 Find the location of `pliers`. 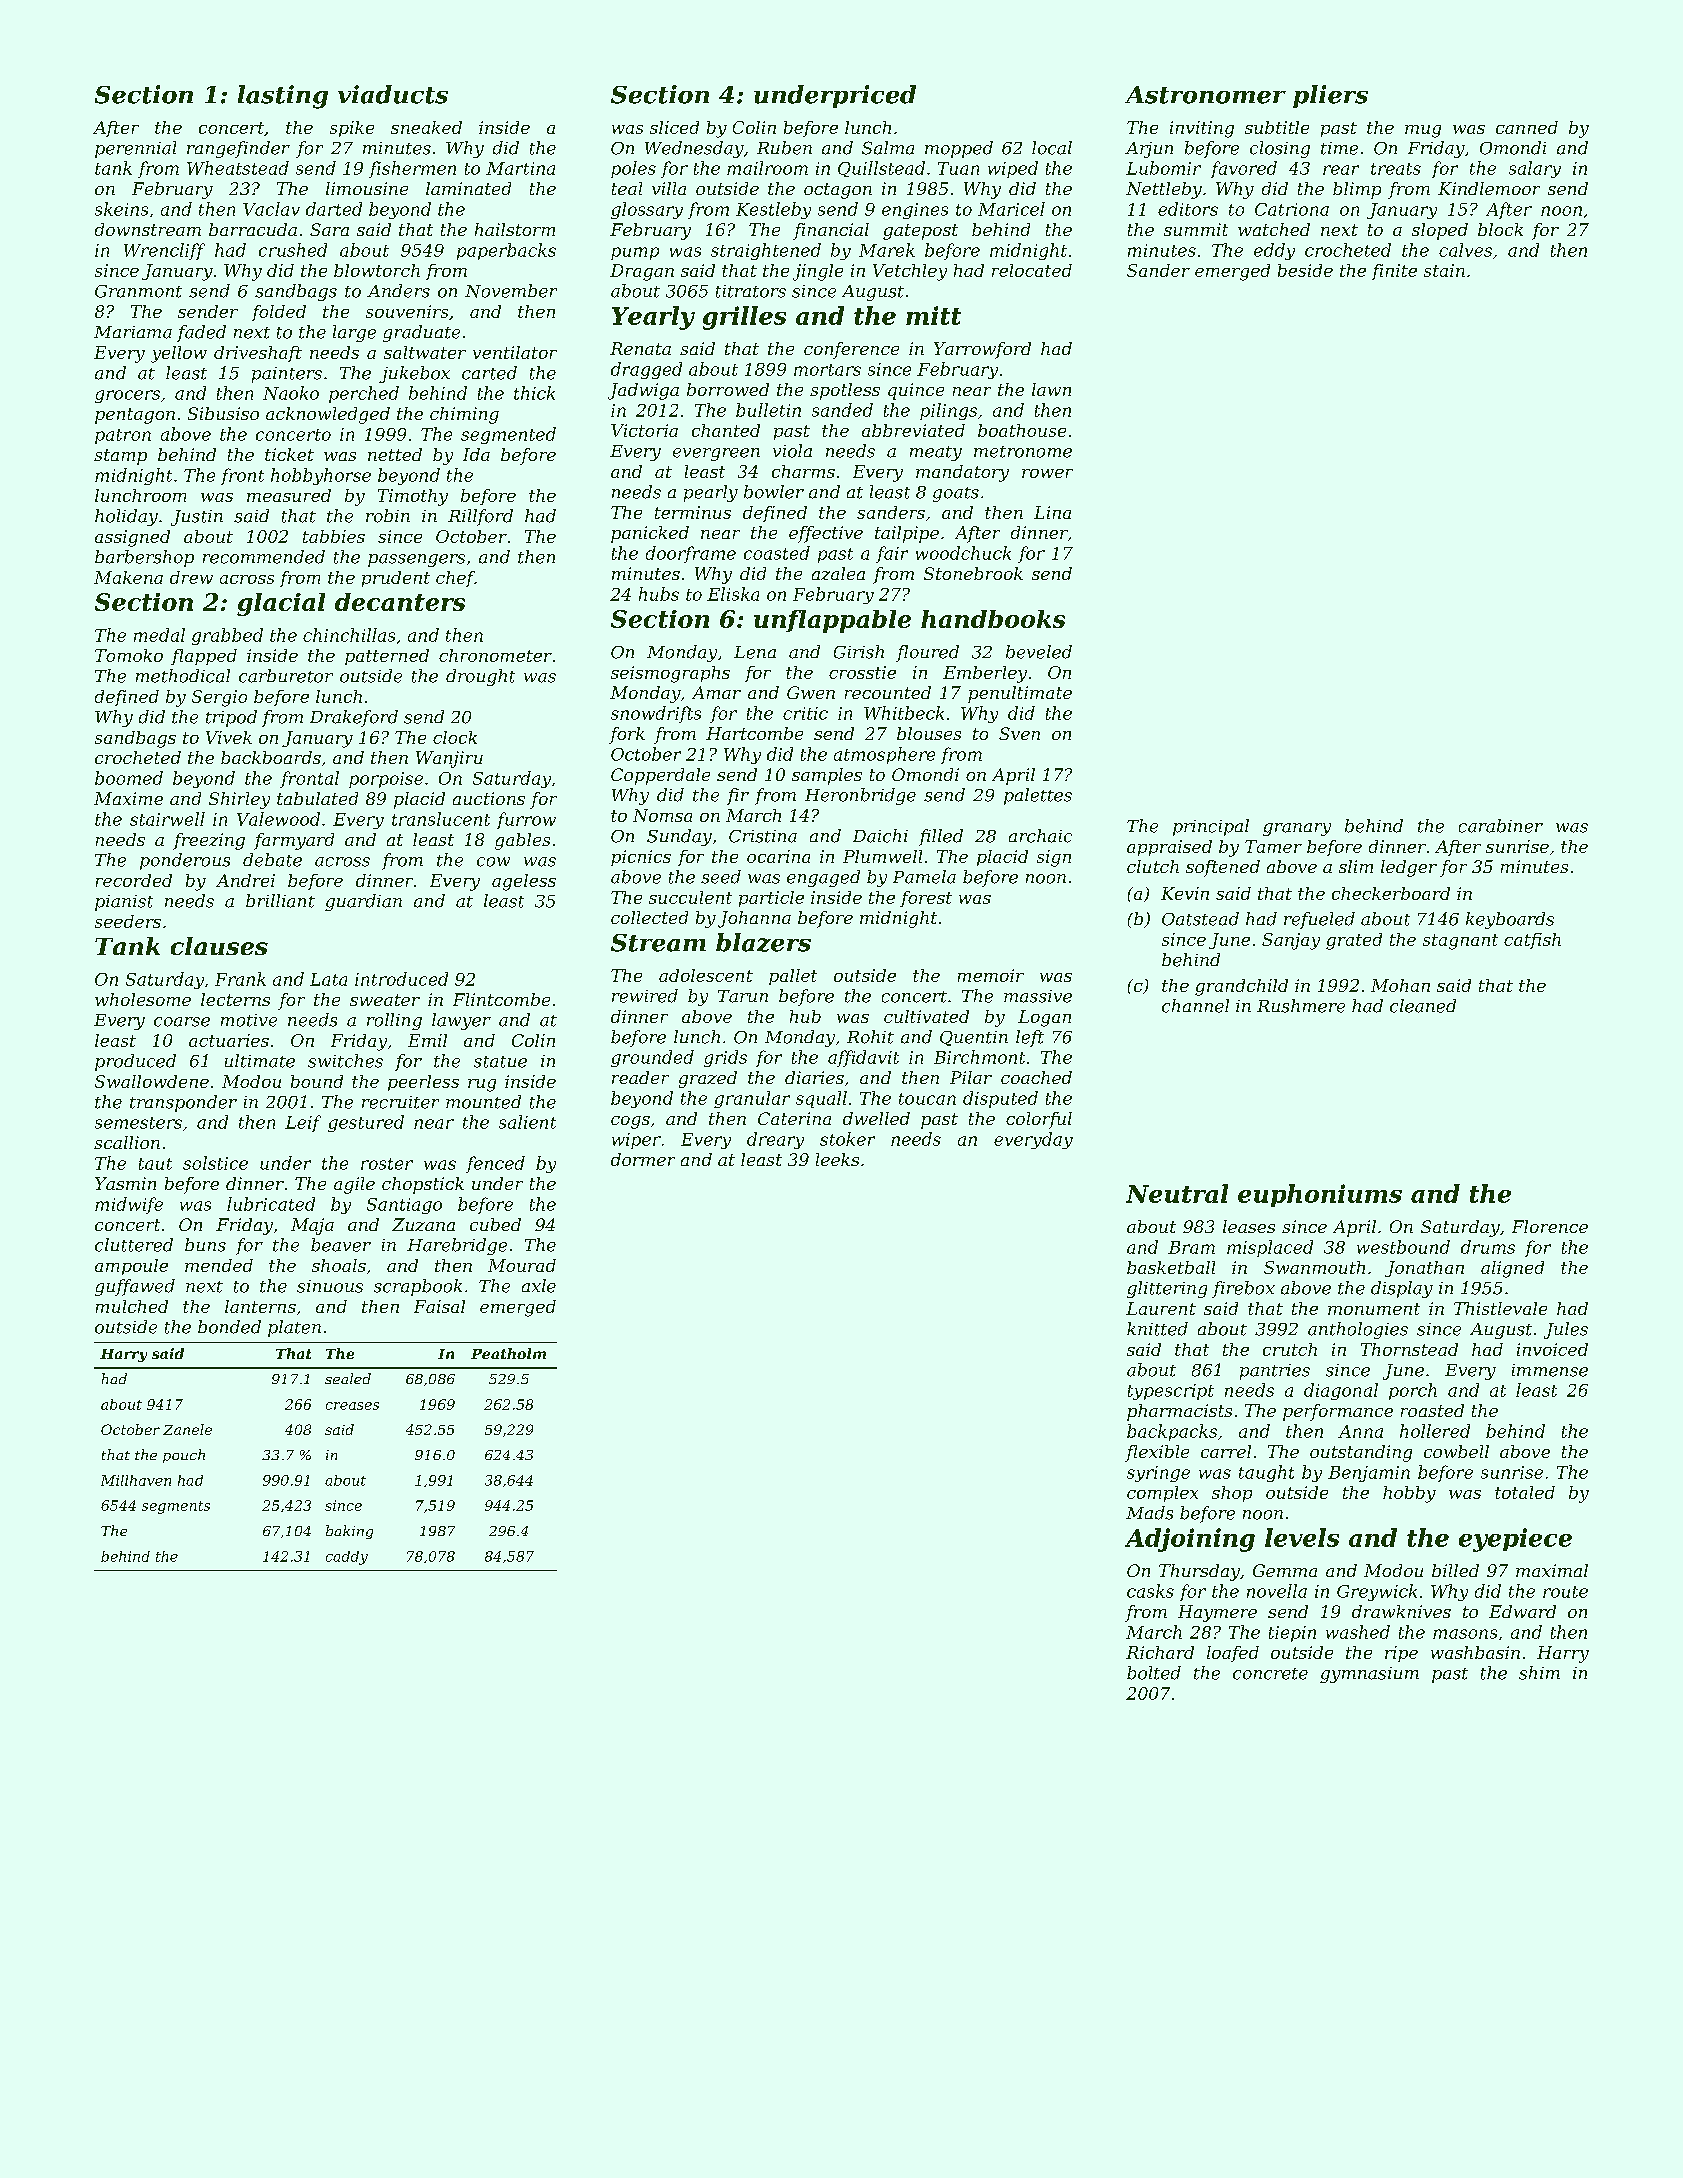

pliers is located at coordinates (1330, 96).
